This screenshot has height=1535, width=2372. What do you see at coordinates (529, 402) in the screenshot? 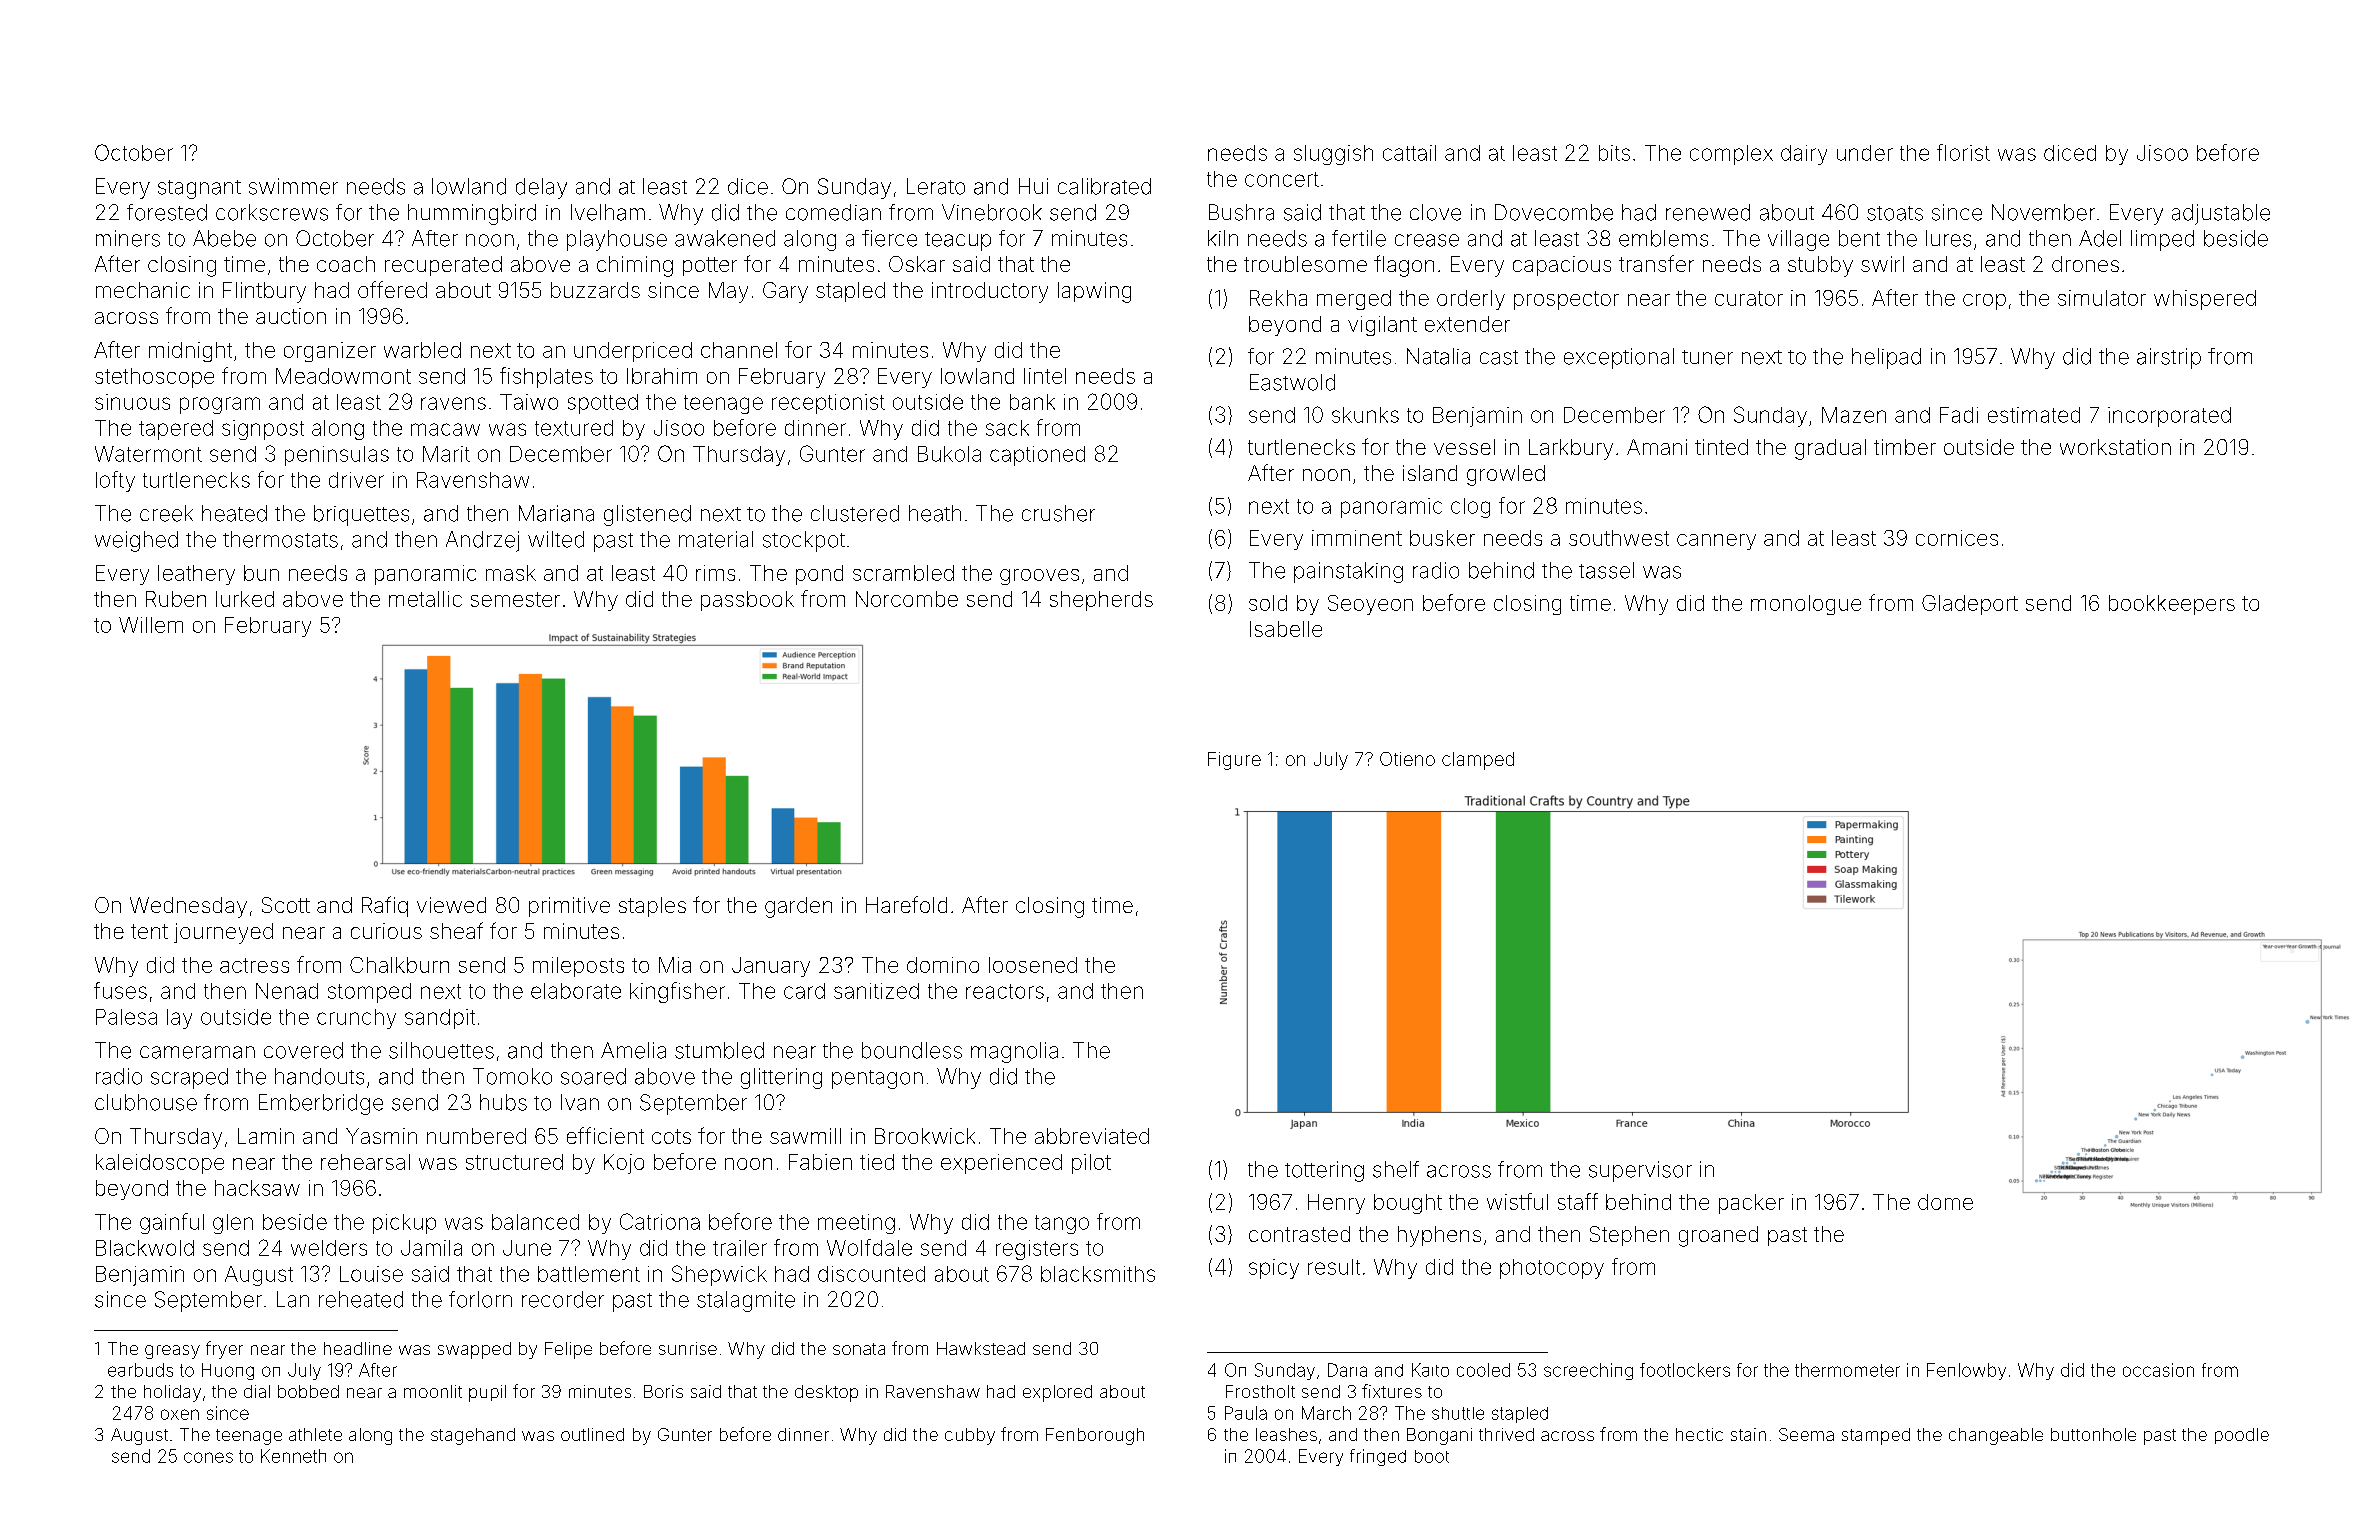
I see `Taiwo` at bounding box center [529, 402].
